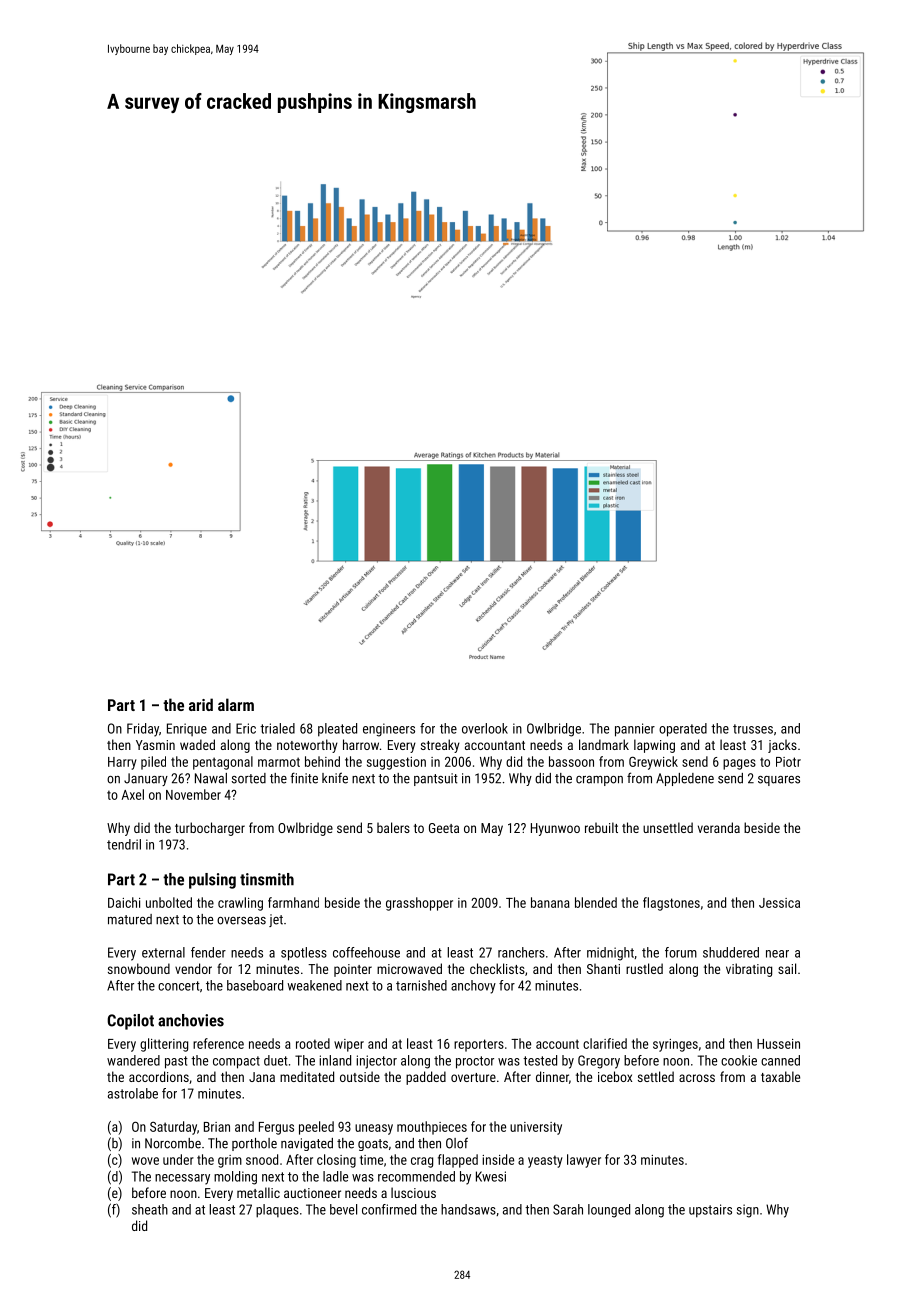 Image resolution: width=908 pixels, height=1316 pixels. Describe the element at coordinates (610, 954) in the page. I see `midnight` at that location.
